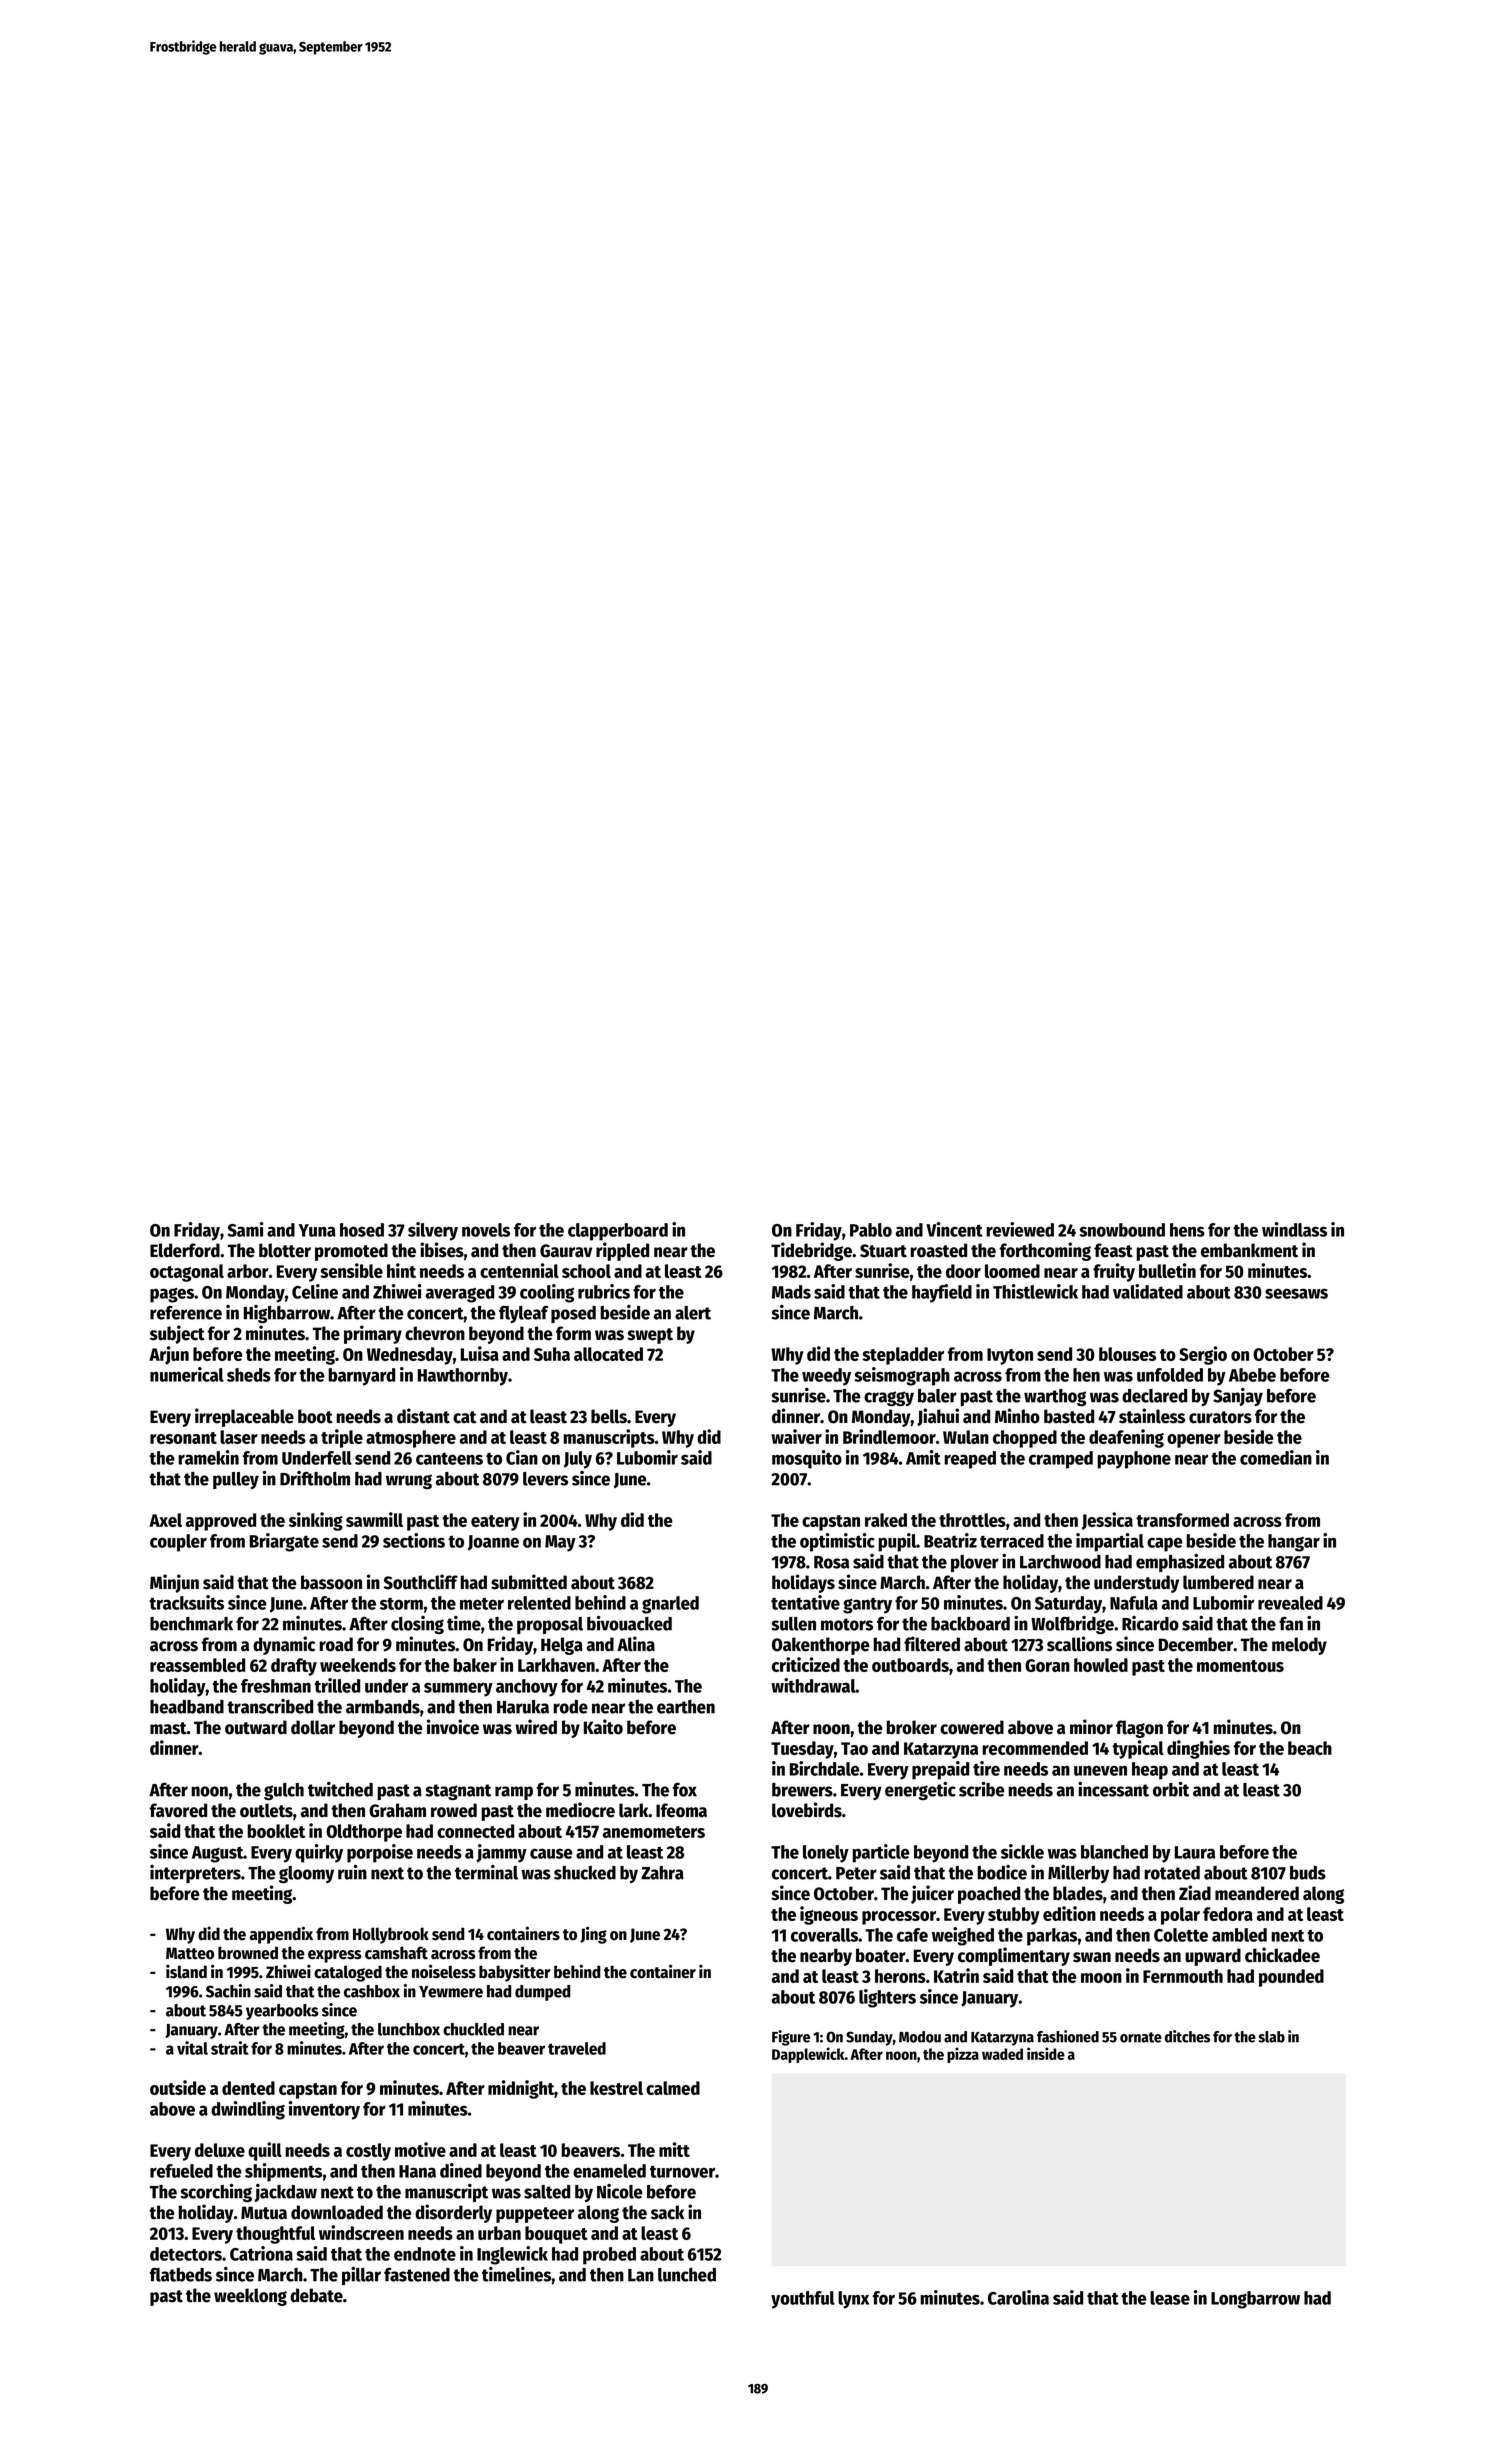 This document has width=1496, height=2464. What do you see at coordinates (409, 2029) in the document?
I see `lunchbox` at bounding box center [409, 2029].
